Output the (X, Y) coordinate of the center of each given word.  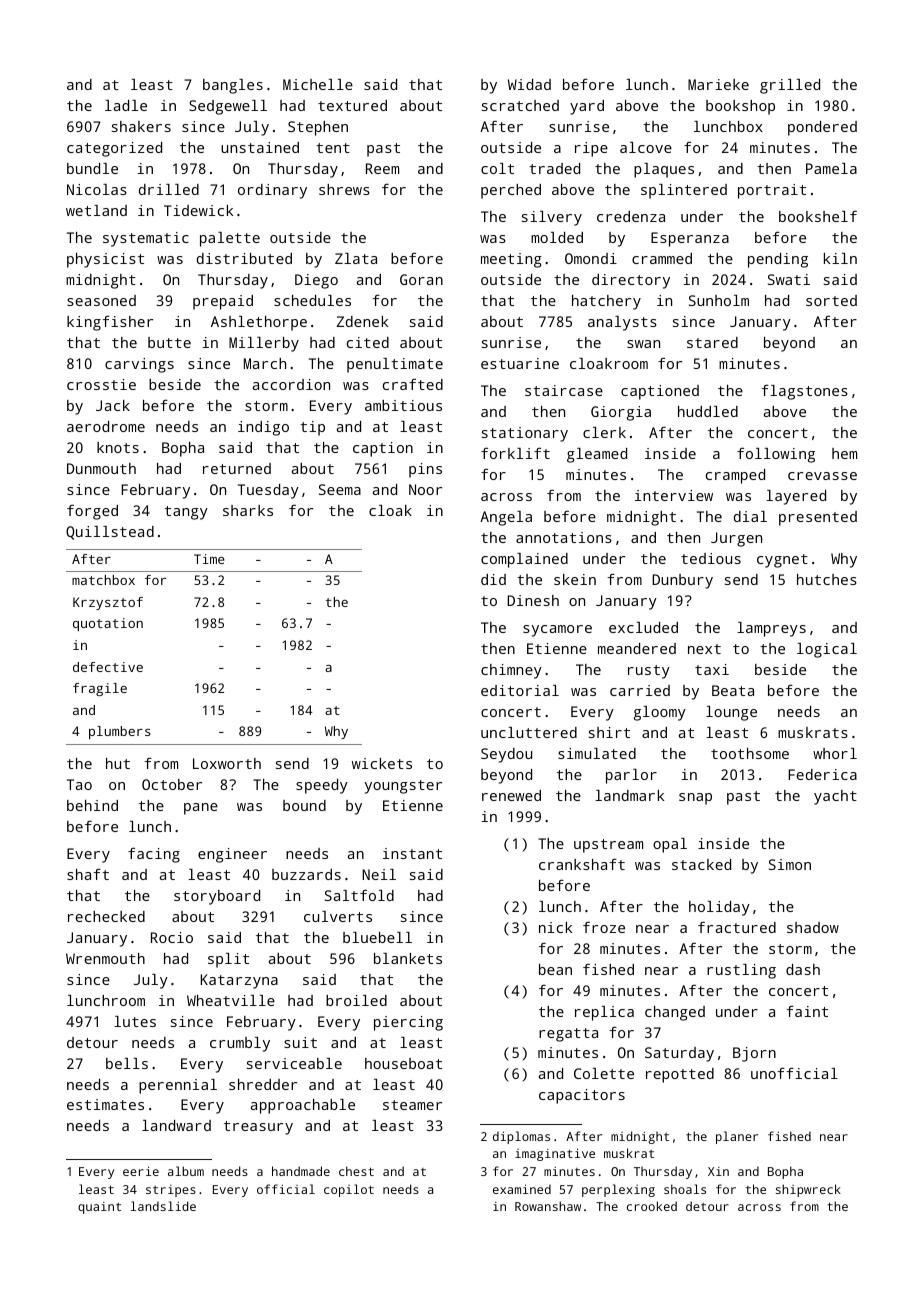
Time (209, 559)
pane (201, 809)
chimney (511, 671)
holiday (719, 908)
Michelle (318, 84)
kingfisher (110, 323)
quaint (99, 1208)
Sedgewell (228, 107)
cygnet (782, 561)
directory (631, 281)
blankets (408, 958)
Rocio (172, 937)
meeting (511, 260)
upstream (608, 846)
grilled (790, 86)
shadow (813, 927)
